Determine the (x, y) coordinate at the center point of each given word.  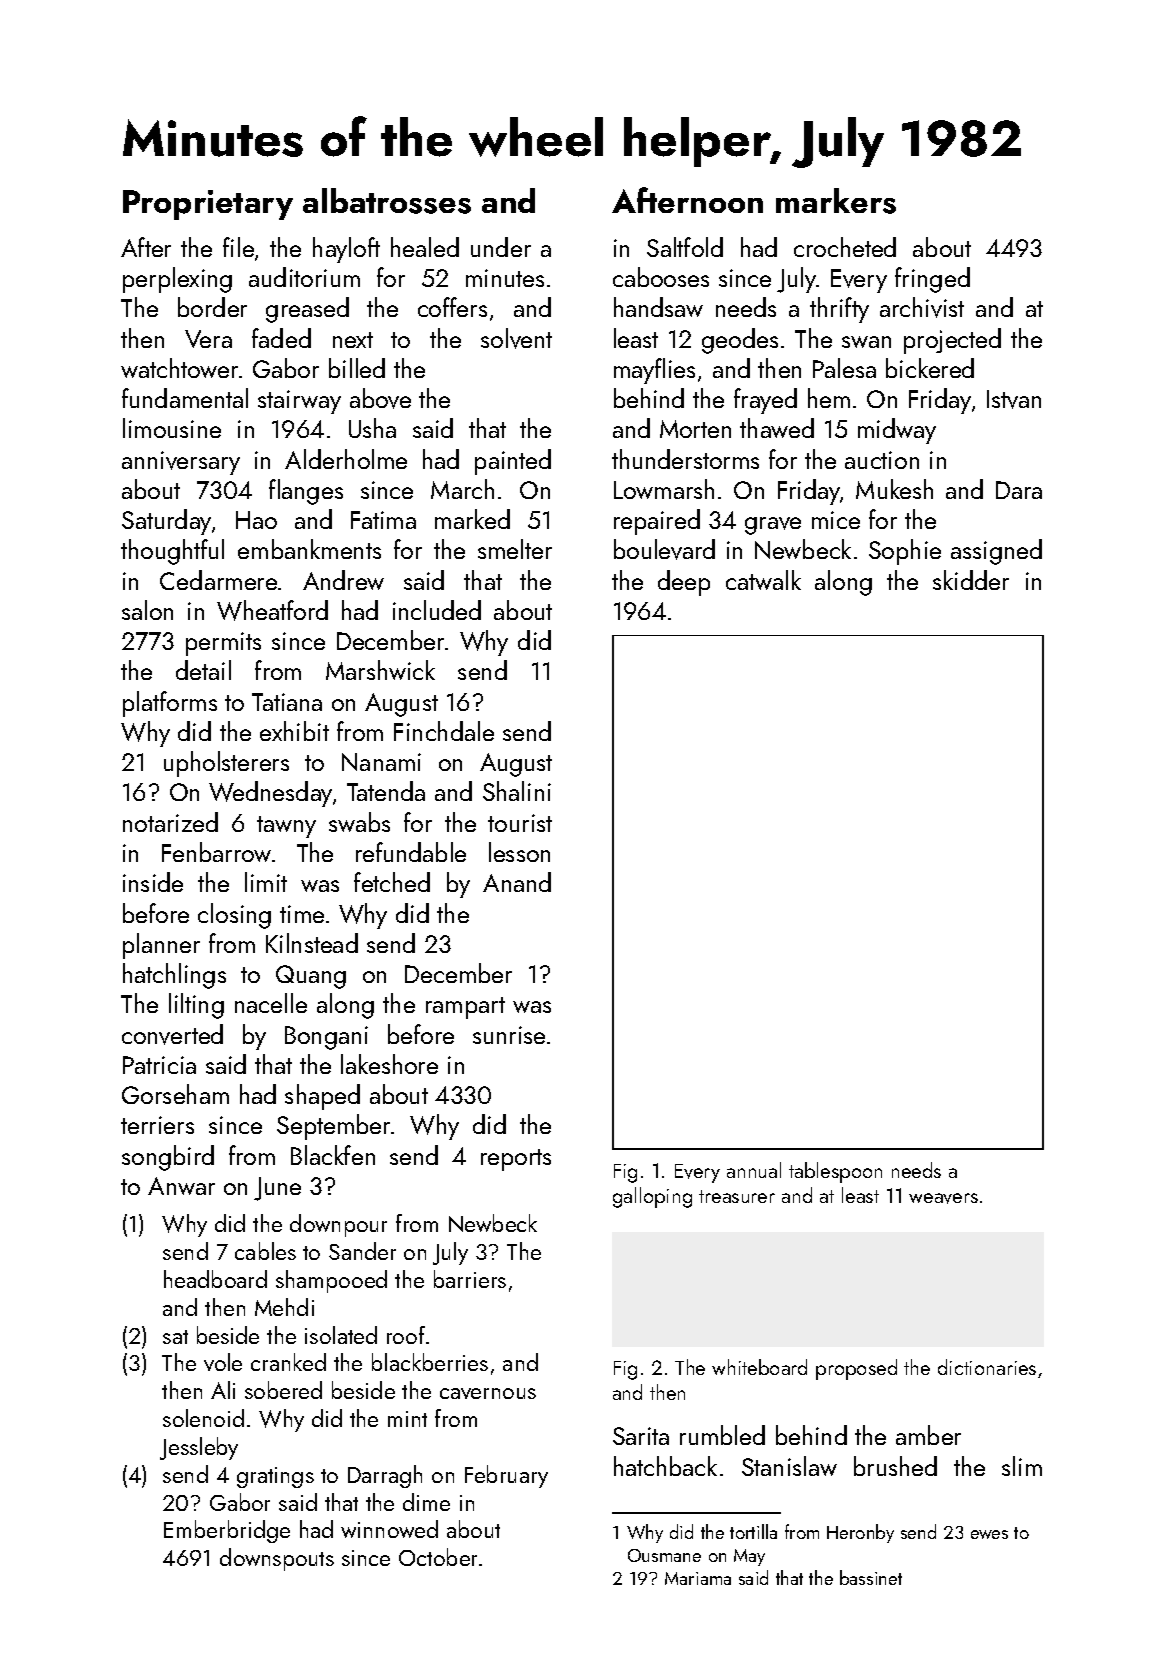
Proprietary (208, 205)
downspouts (277, 1559)
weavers (943, 1198)
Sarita (641, 1436)
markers (836, 201)
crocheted (845, 247)
